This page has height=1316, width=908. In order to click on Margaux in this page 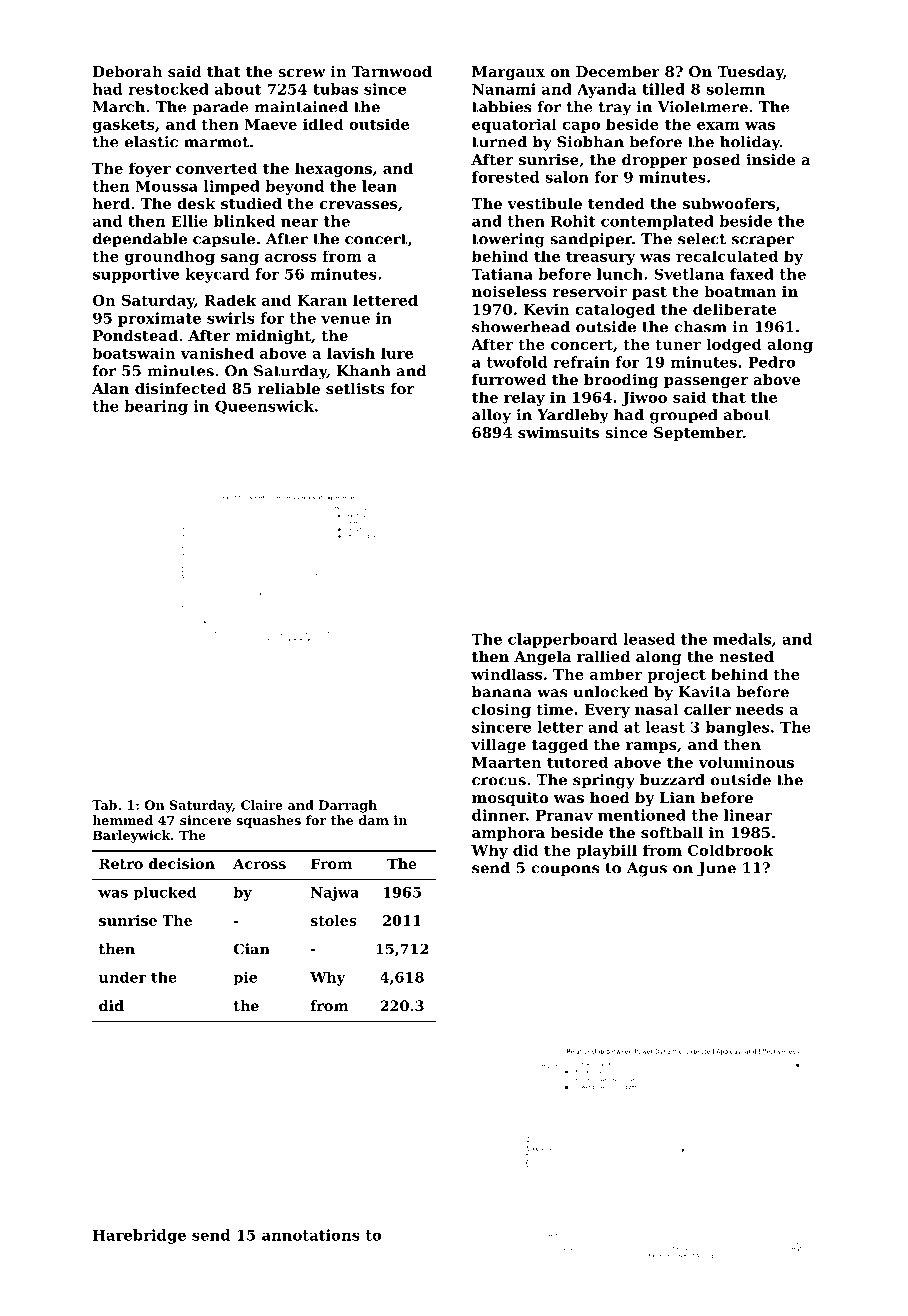, I will do `click(508, 73)`.
